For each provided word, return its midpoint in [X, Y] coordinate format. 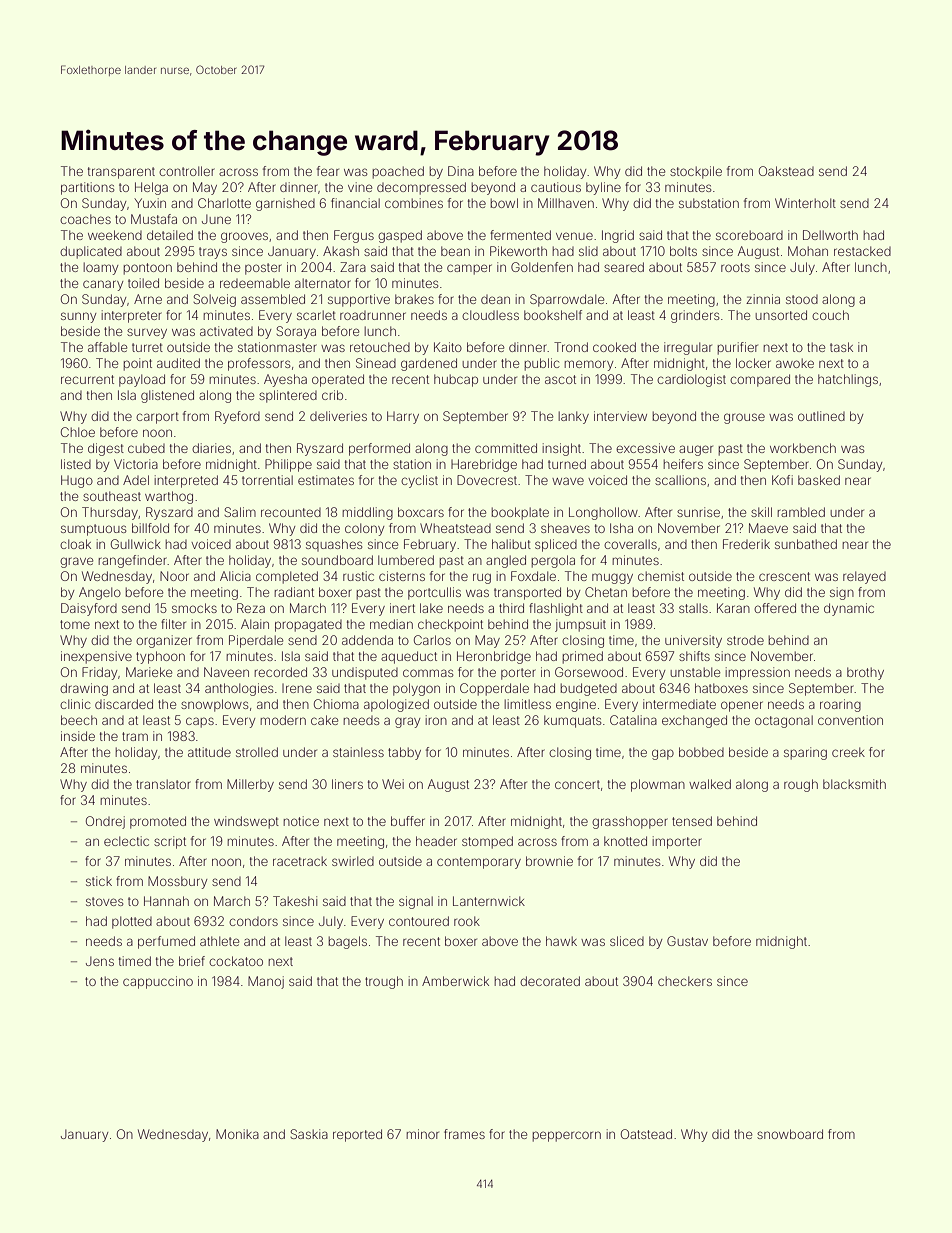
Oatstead [646, 1134]
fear [328, 171]
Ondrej [105, 822]
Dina [461, 171]
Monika [237, 1134]
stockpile [696, 172]
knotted [625, 841]
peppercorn [567, 1136]
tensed [692, 821]
